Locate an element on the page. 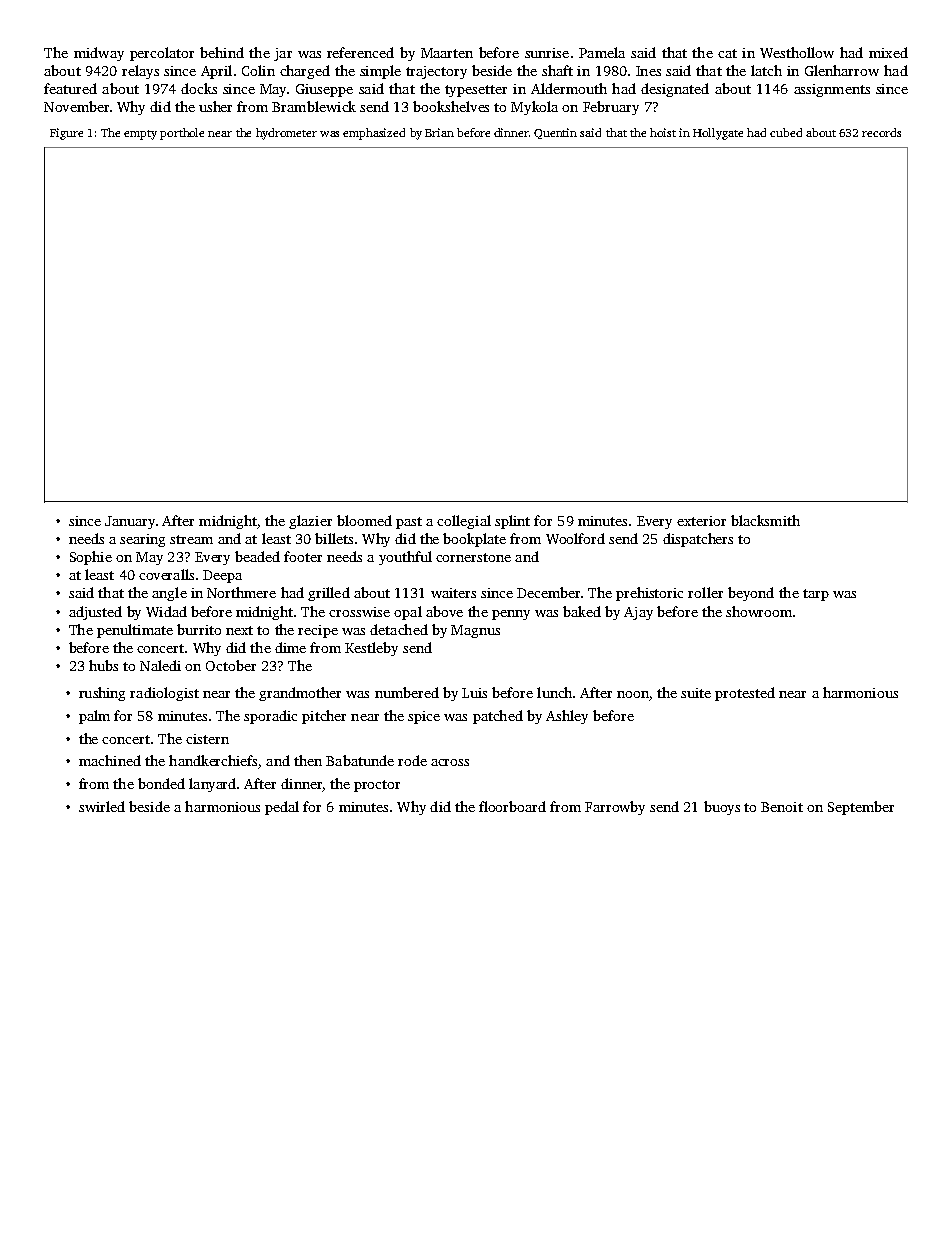 This document has width=952, height=1233. January is located at coordinates (130, 522).
